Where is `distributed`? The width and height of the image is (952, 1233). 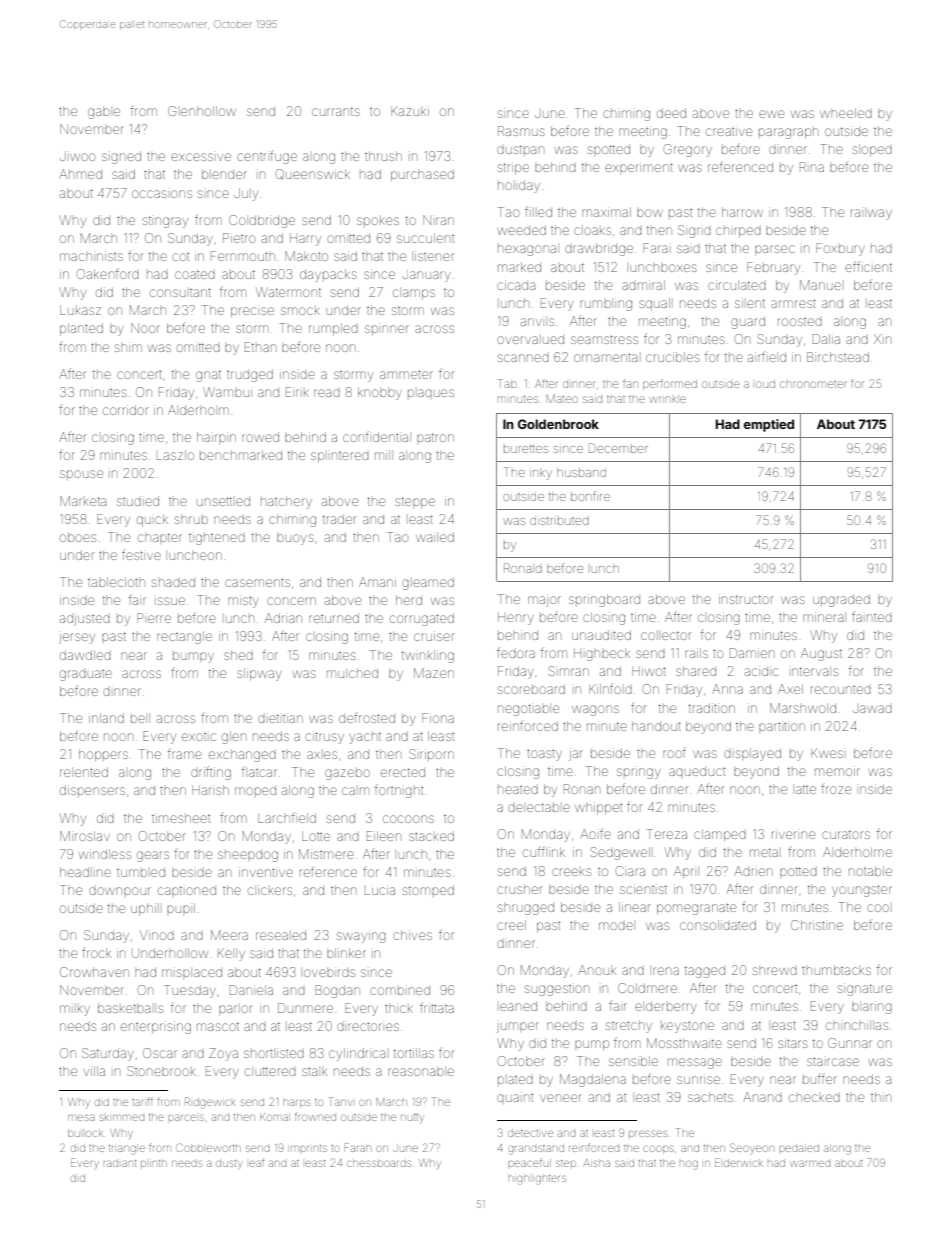
distributed is located at coordinates (559, 521).
